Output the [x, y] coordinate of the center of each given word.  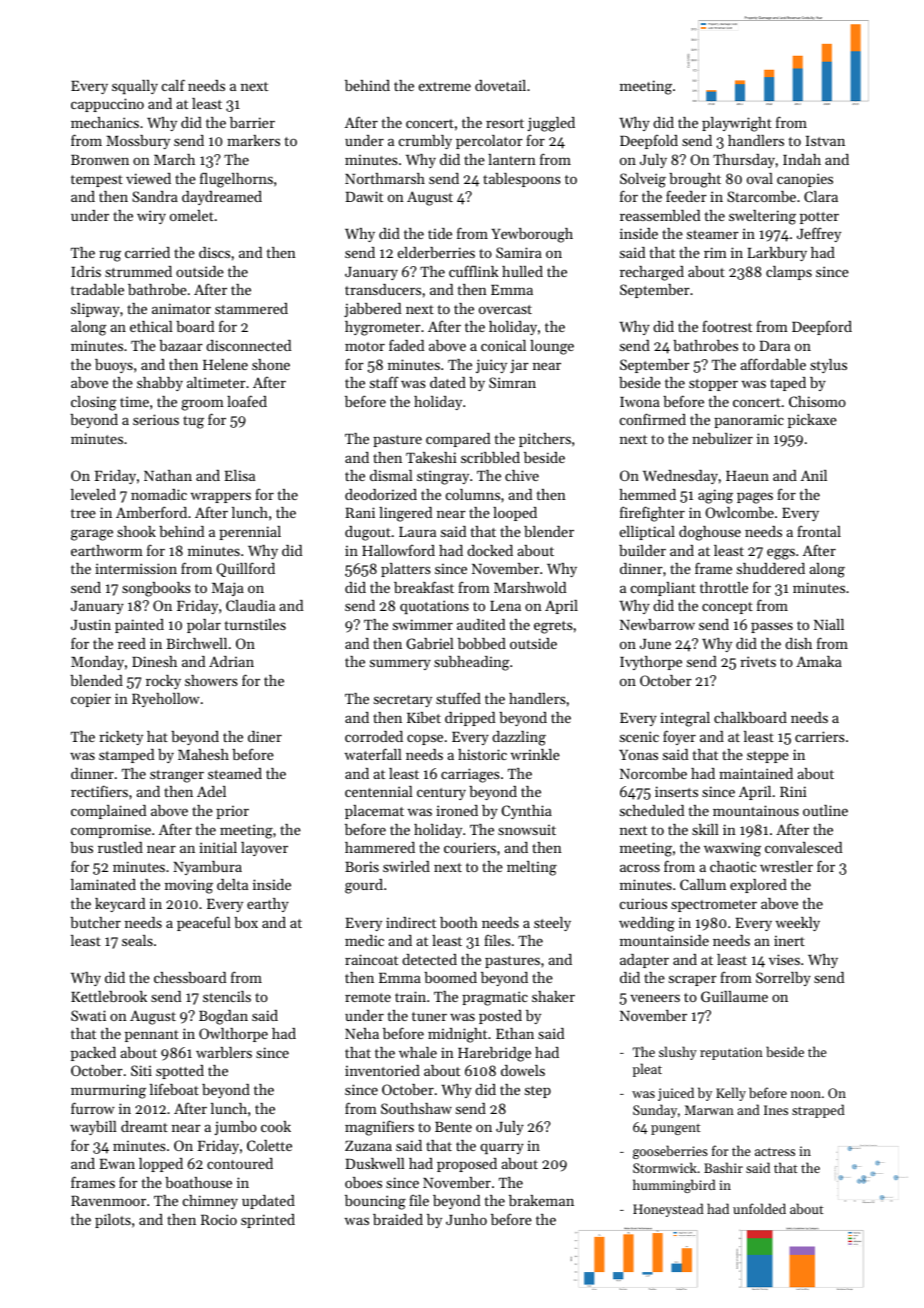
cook [276, 1126]
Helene [225, 364]
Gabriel [430, 643]
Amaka [819, 661]
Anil [814, 475]
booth [459, 922]
